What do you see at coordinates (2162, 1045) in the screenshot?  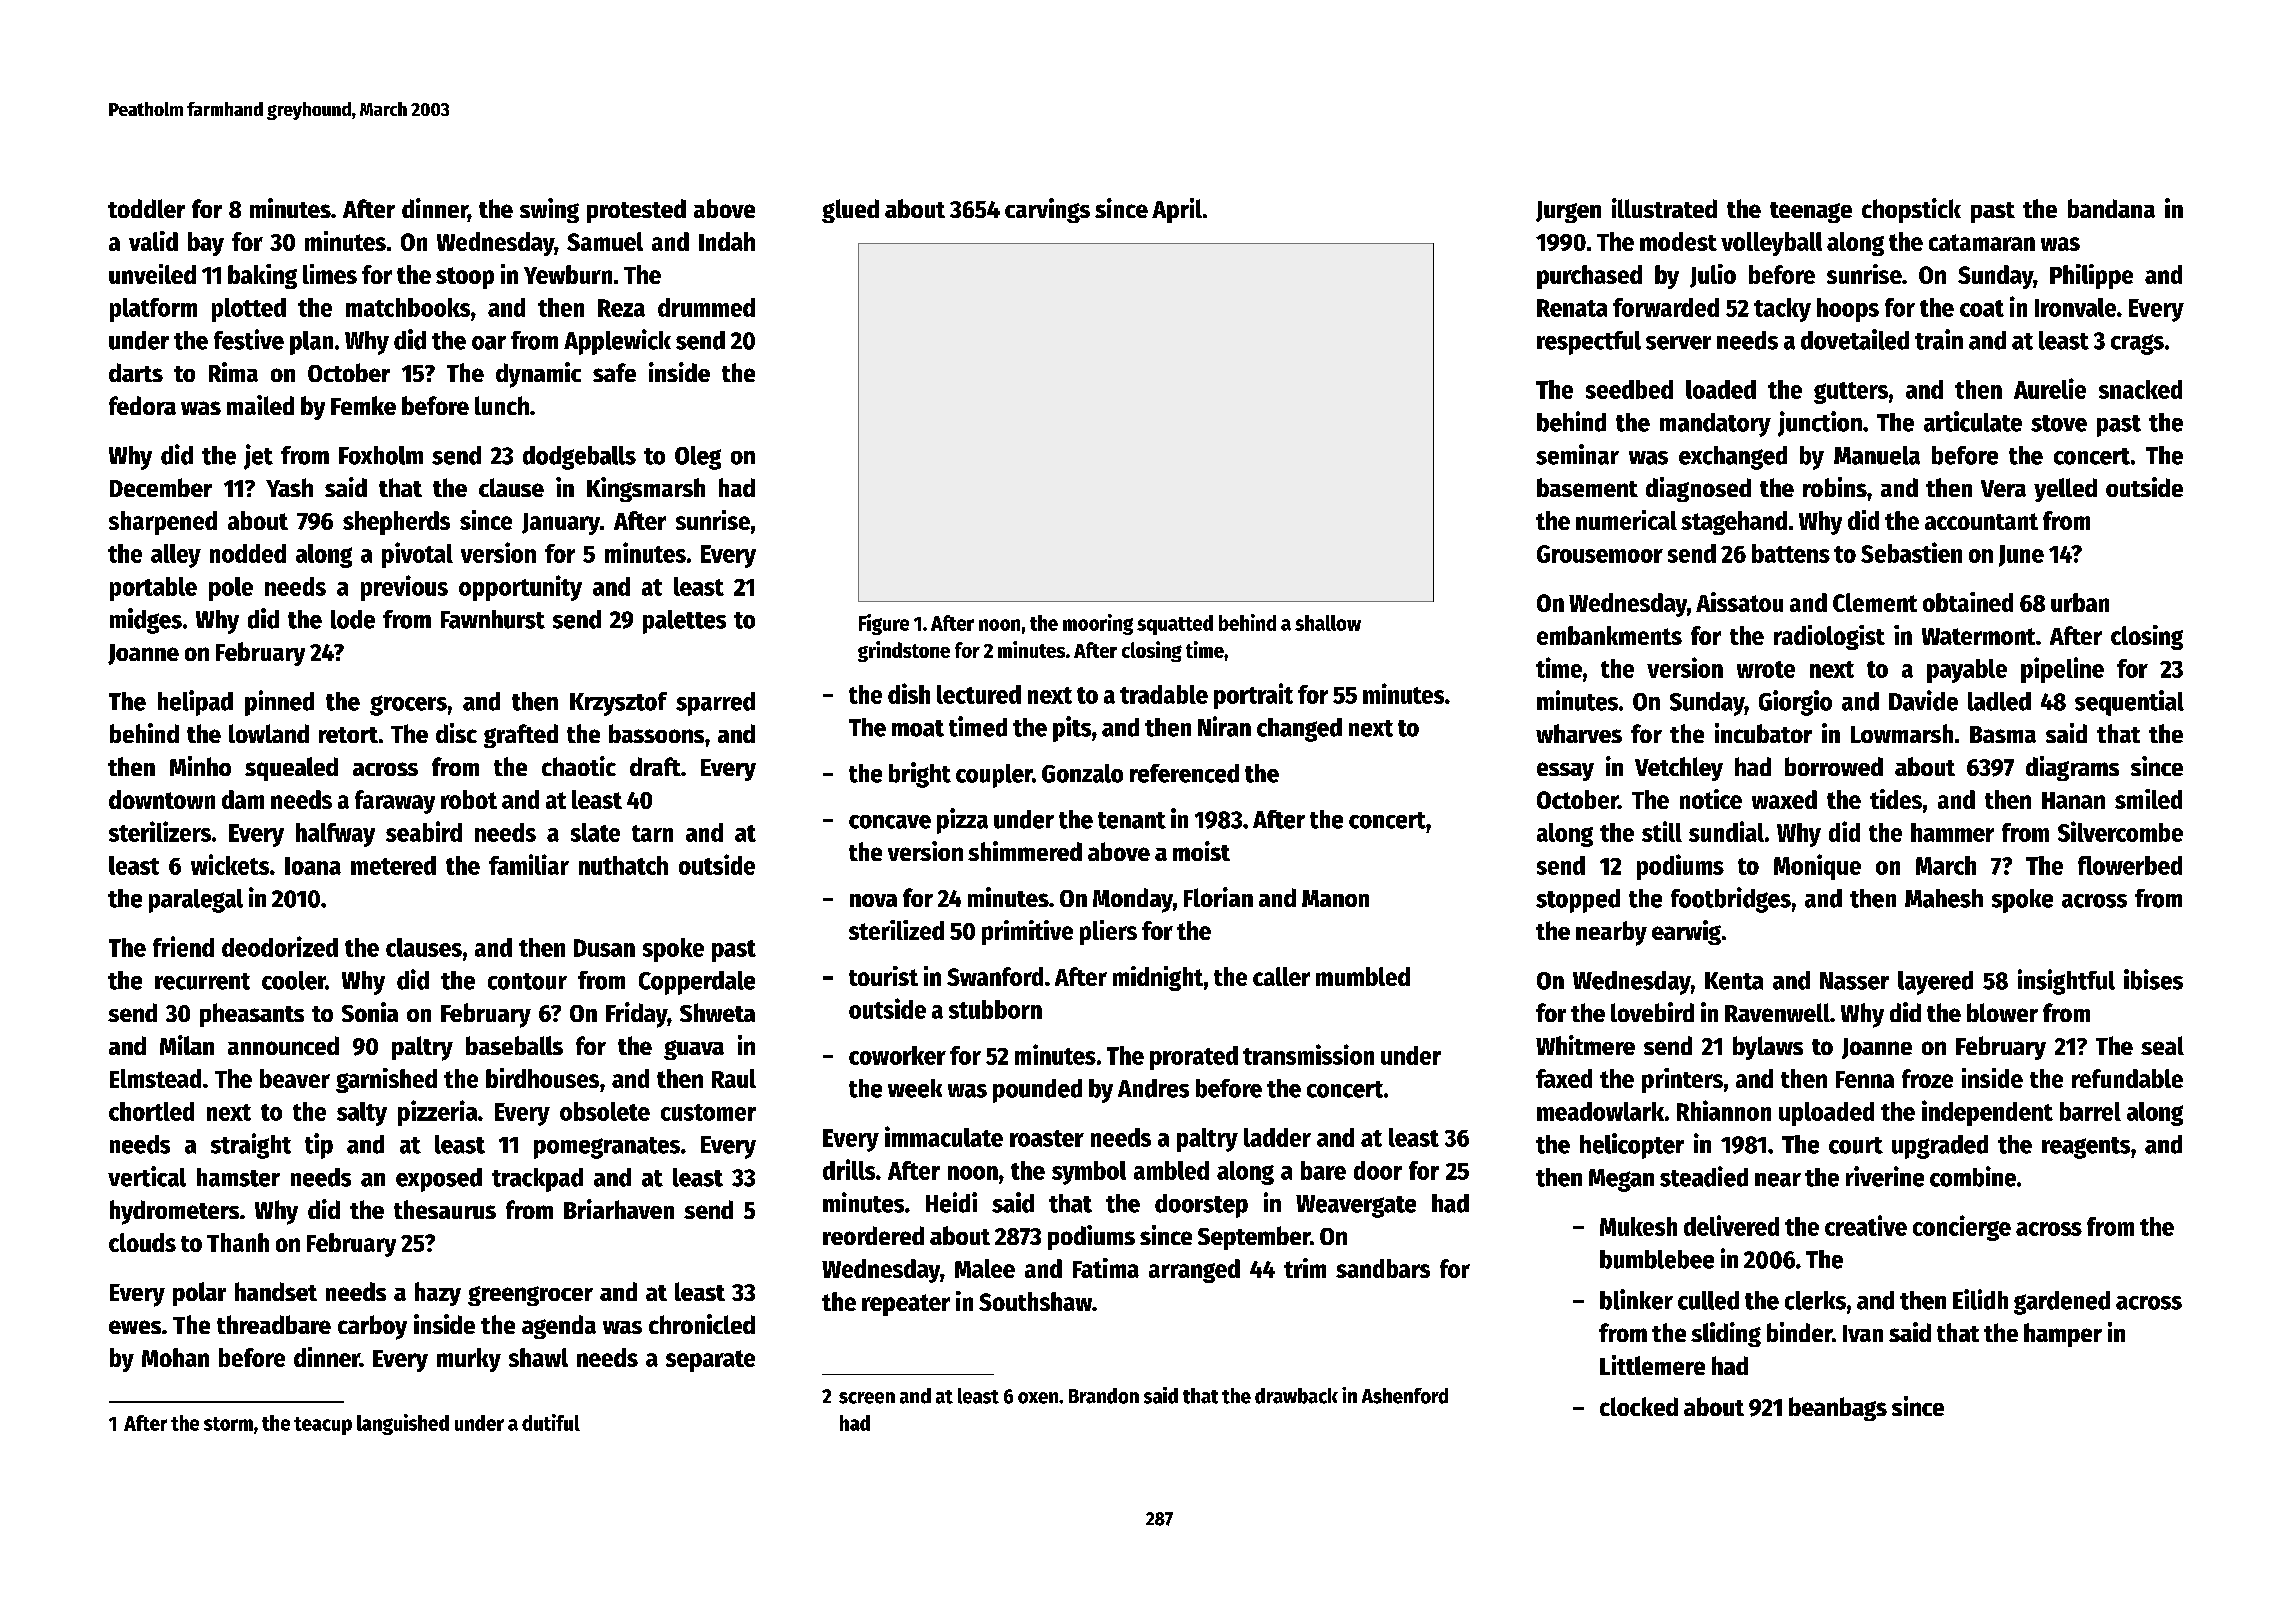 I see `seal` at bounding box center [2162, 1045].
